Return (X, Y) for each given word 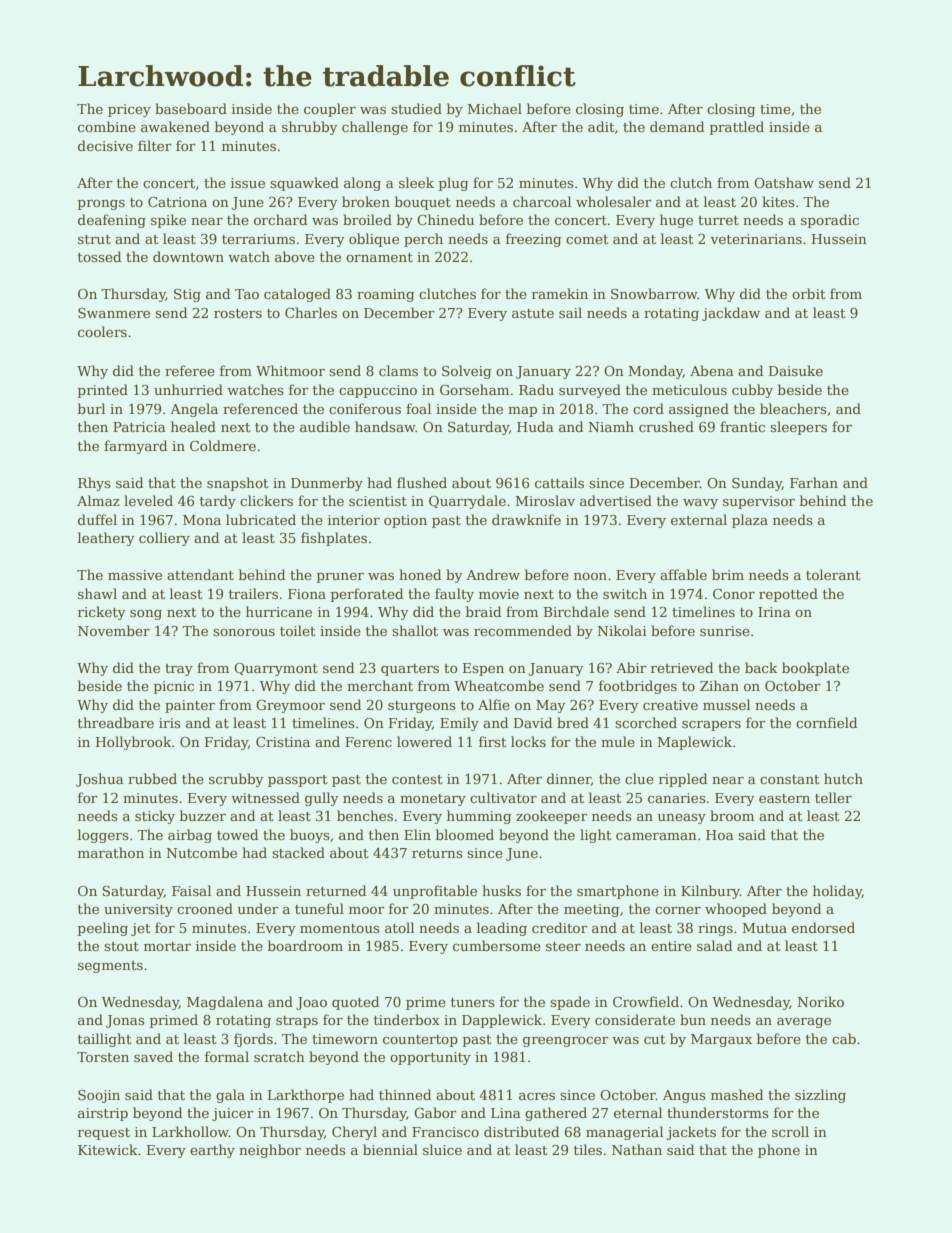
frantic (742, 426)
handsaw (385, 426)
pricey (129, 110)
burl (91, 408)
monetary (433, 800)
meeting (591, 910)
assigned (699, 410)
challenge (375, 128)
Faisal (191, 890)
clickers (266, 500)
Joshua (100, 780)
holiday (837, 892)
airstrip (103, 1114)
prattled (737, 128)
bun (693, 1019)
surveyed (590, 391)
